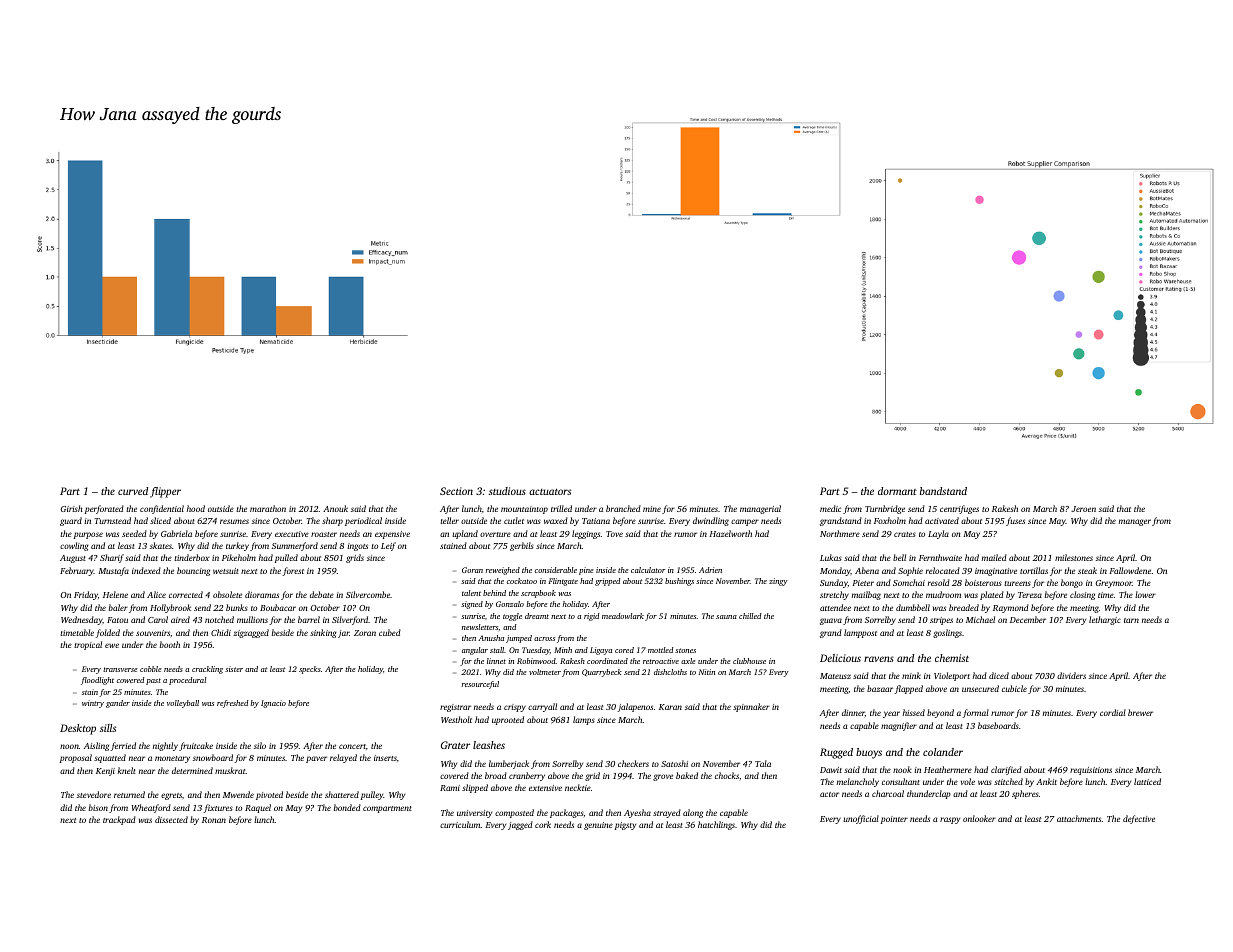  Describe the element at coordinates (71, 508) in the document. I see `Girish` at that location.
